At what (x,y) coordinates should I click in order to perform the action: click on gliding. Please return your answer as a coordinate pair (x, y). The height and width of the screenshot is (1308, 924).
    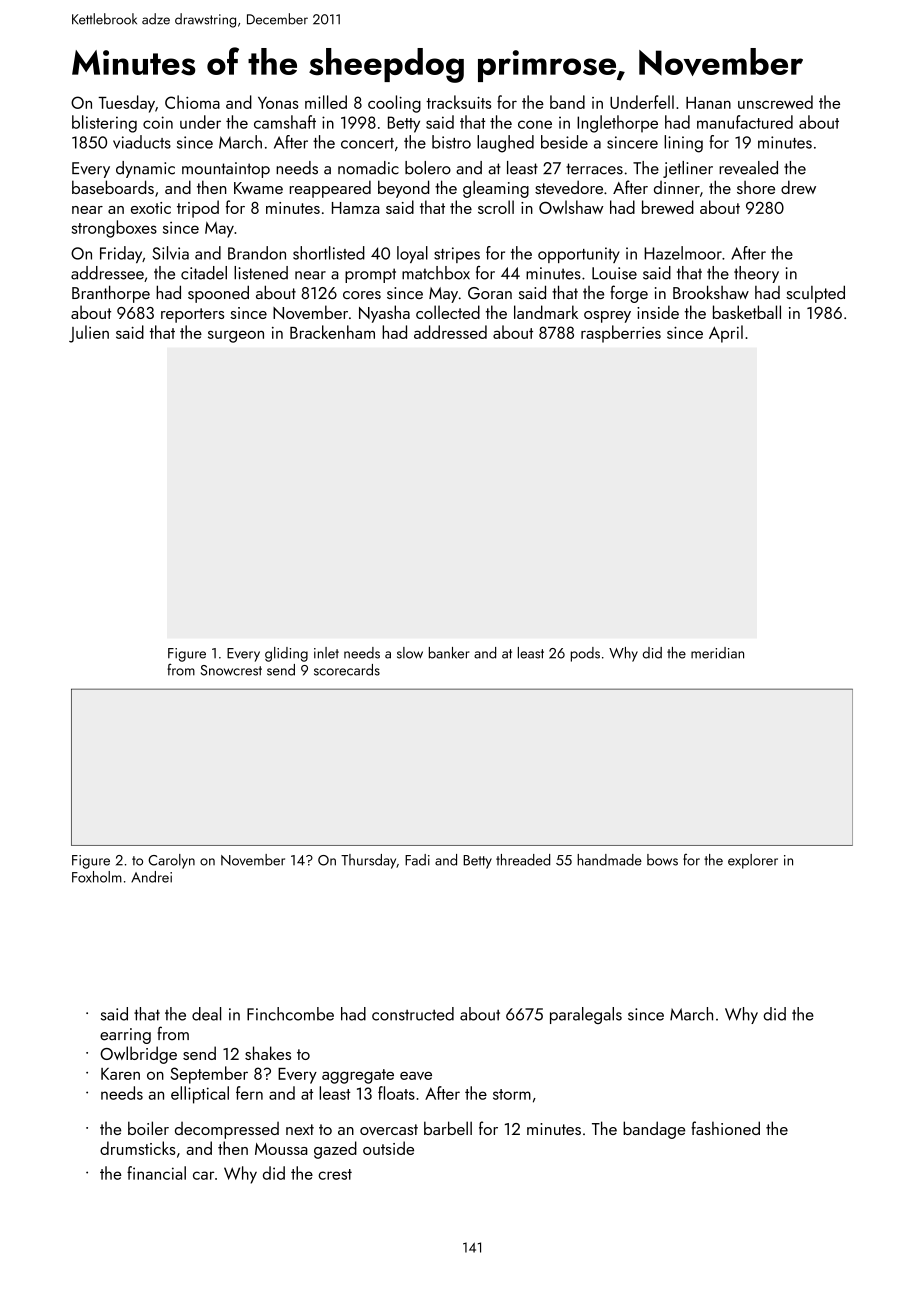
    Looking at the image, I should click on (286, 654).
